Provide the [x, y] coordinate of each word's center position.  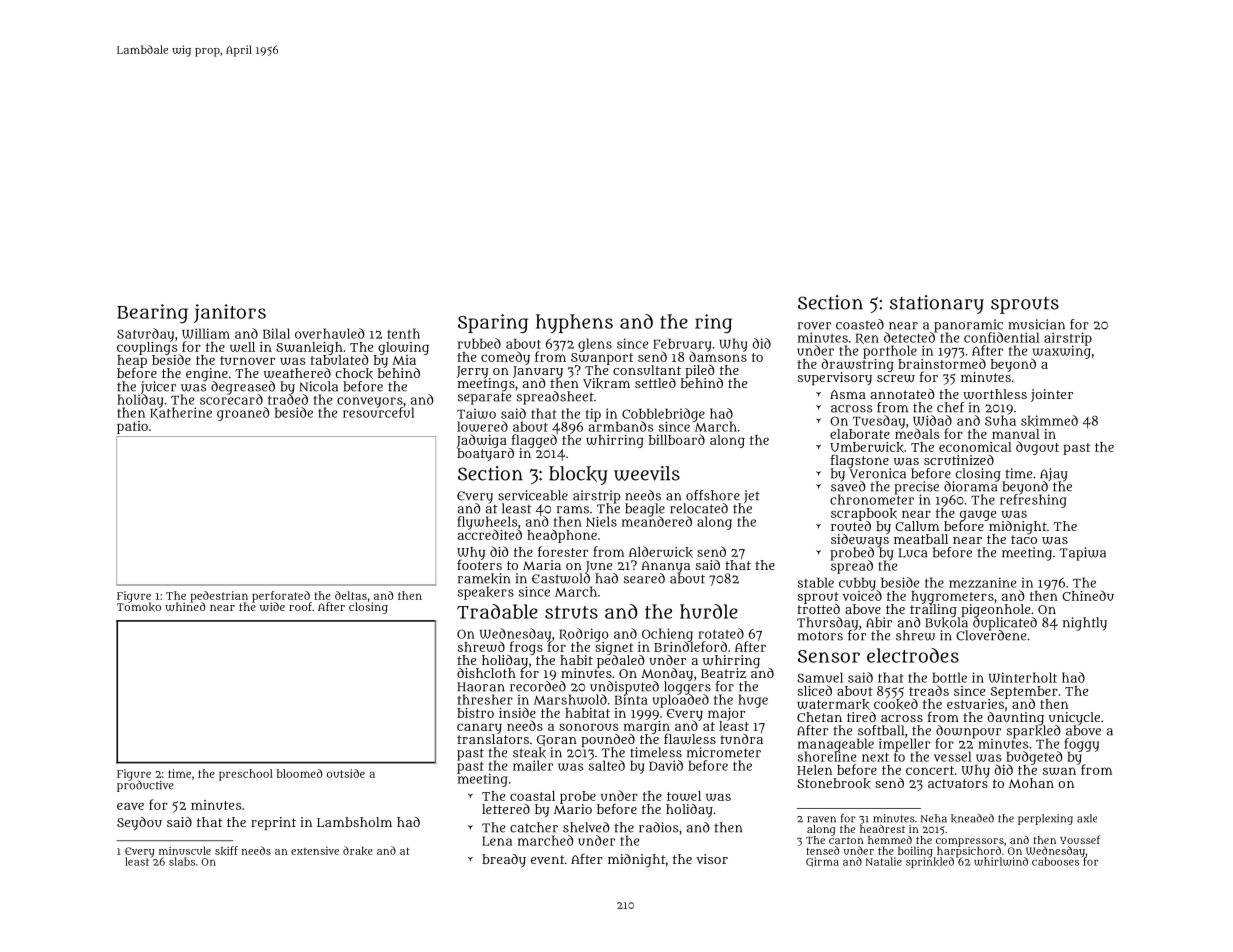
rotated [721, 633]
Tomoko [139, 607]
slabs [182, 861]
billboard [677, 439]
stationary [937, 304]
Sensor [829, 656]
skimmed [1049, 421]
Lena [497, 841]
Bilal [276, 333]
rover [814, 326]
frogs [526, 648]
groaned [243, 414]
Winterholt [1023, 677]
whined [185, 606]
